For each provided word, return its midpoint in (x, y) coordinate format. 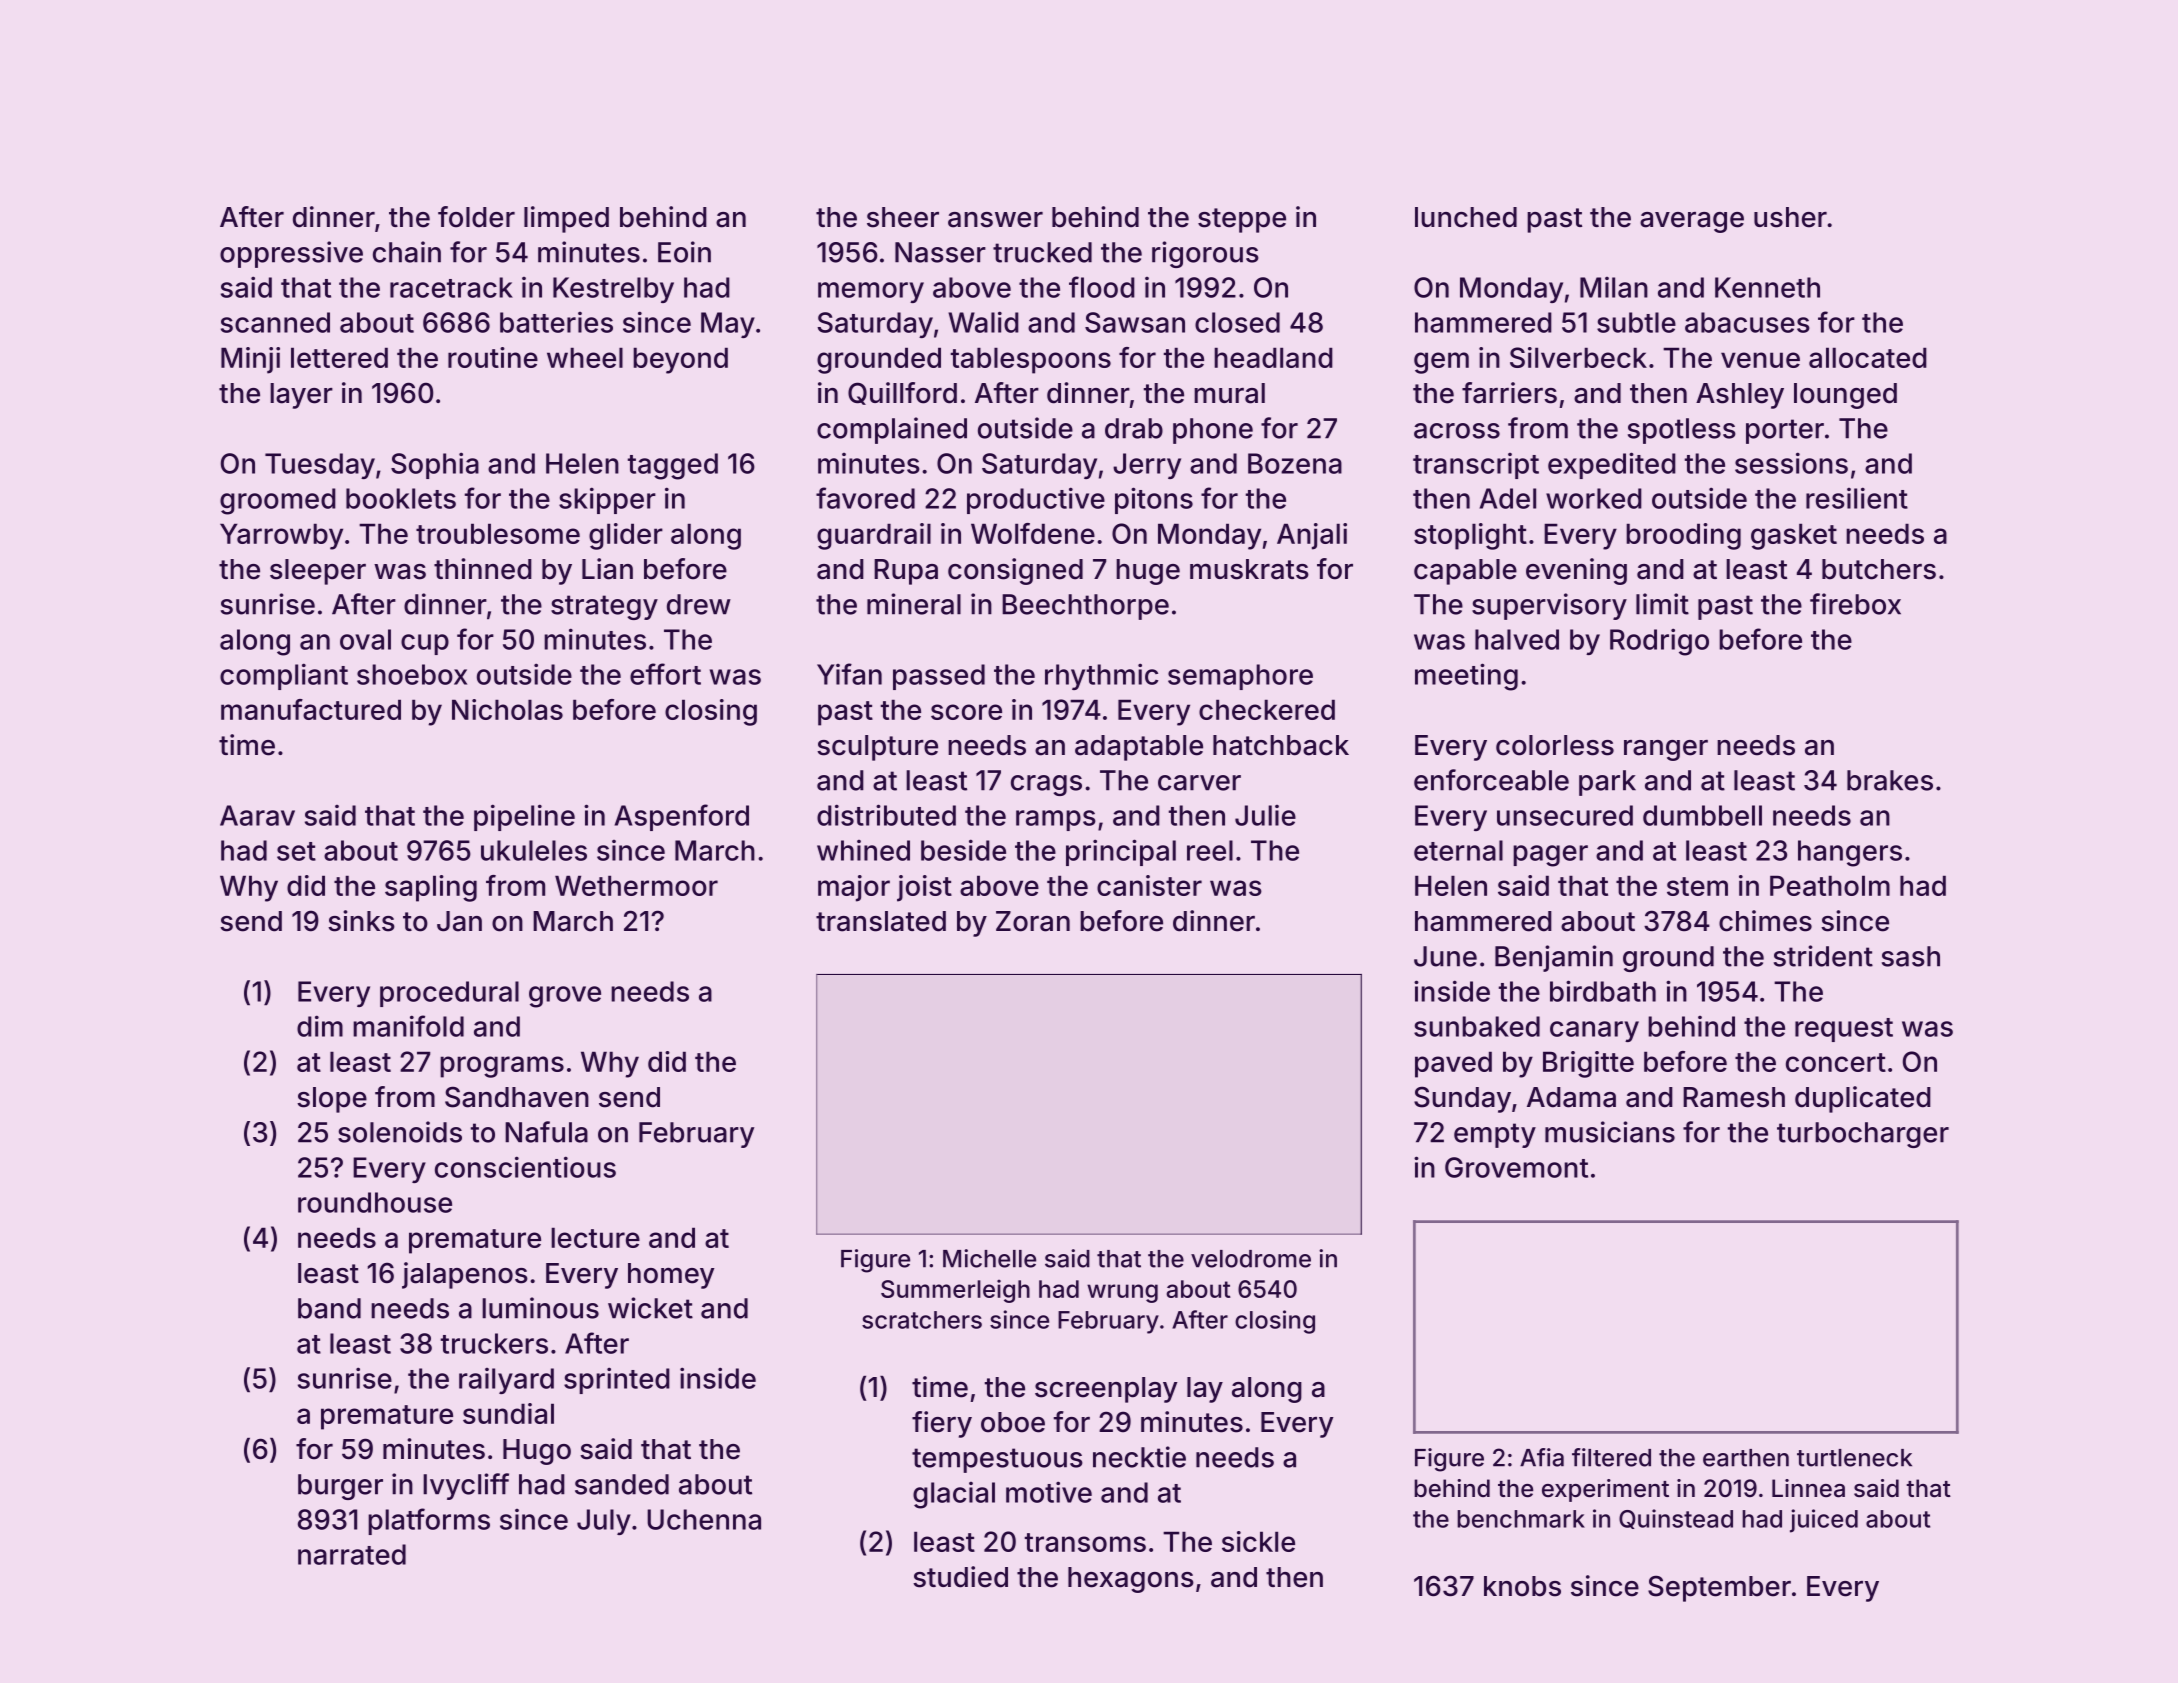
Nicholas (507, 709)
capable (1465, 572)
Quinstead (1676, 1519)
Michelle (989, 1258)
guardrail (874, 536)
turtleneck (1854, 1458)
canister (1149, 885)
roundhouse (375, 1202)
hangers (1850, 853)
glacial (954, 1495)
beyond (680, 360)
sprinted (617, 1380)
